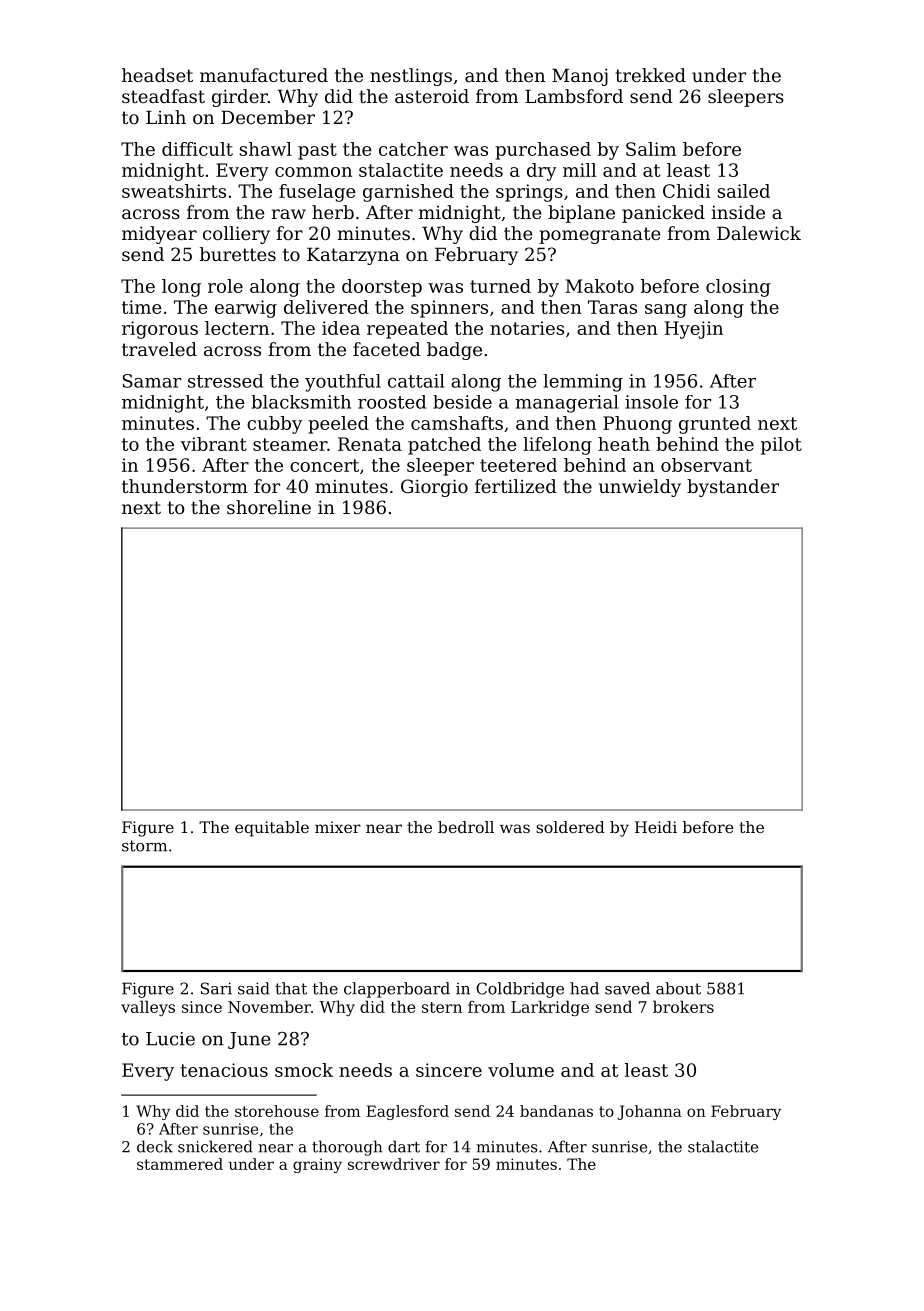  Describe the element at coordinates (521, 1070) in the image. I see `volume` at that location.
